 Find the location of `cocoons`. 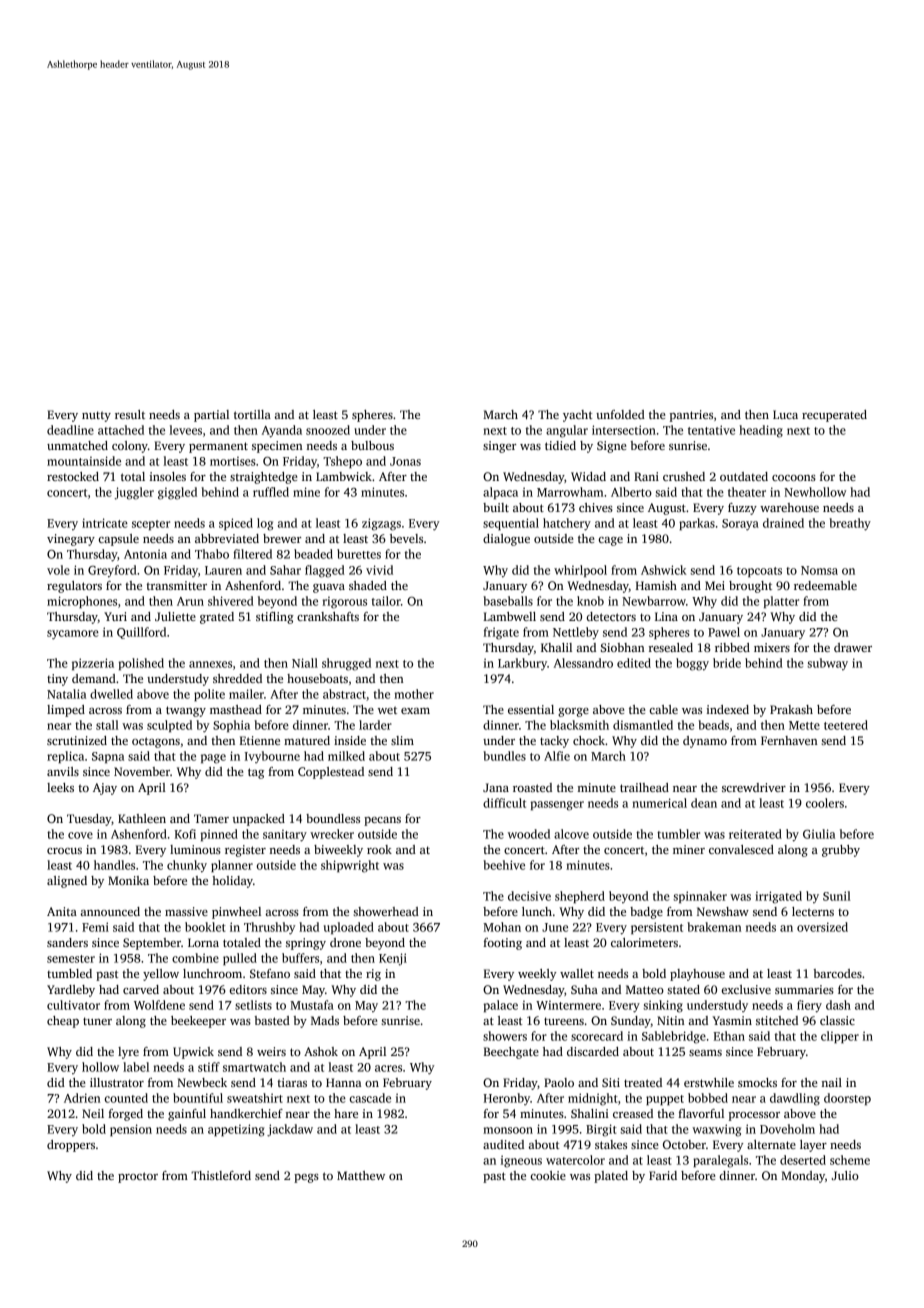

cocoons is located at coordinates (794, 478).
